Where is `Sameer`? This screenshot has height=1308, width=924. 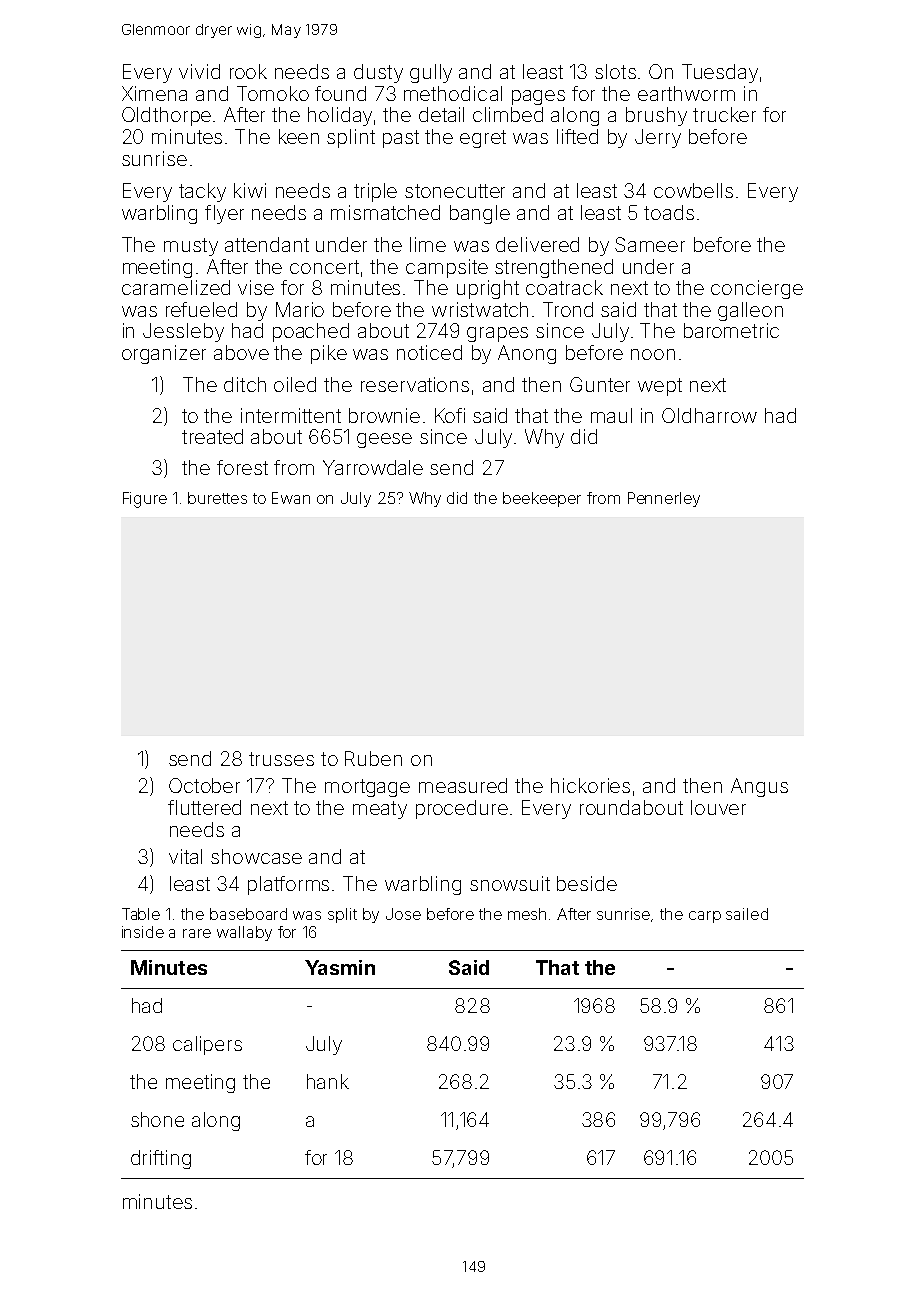
Sameer is located at coordinates (650, 244).
